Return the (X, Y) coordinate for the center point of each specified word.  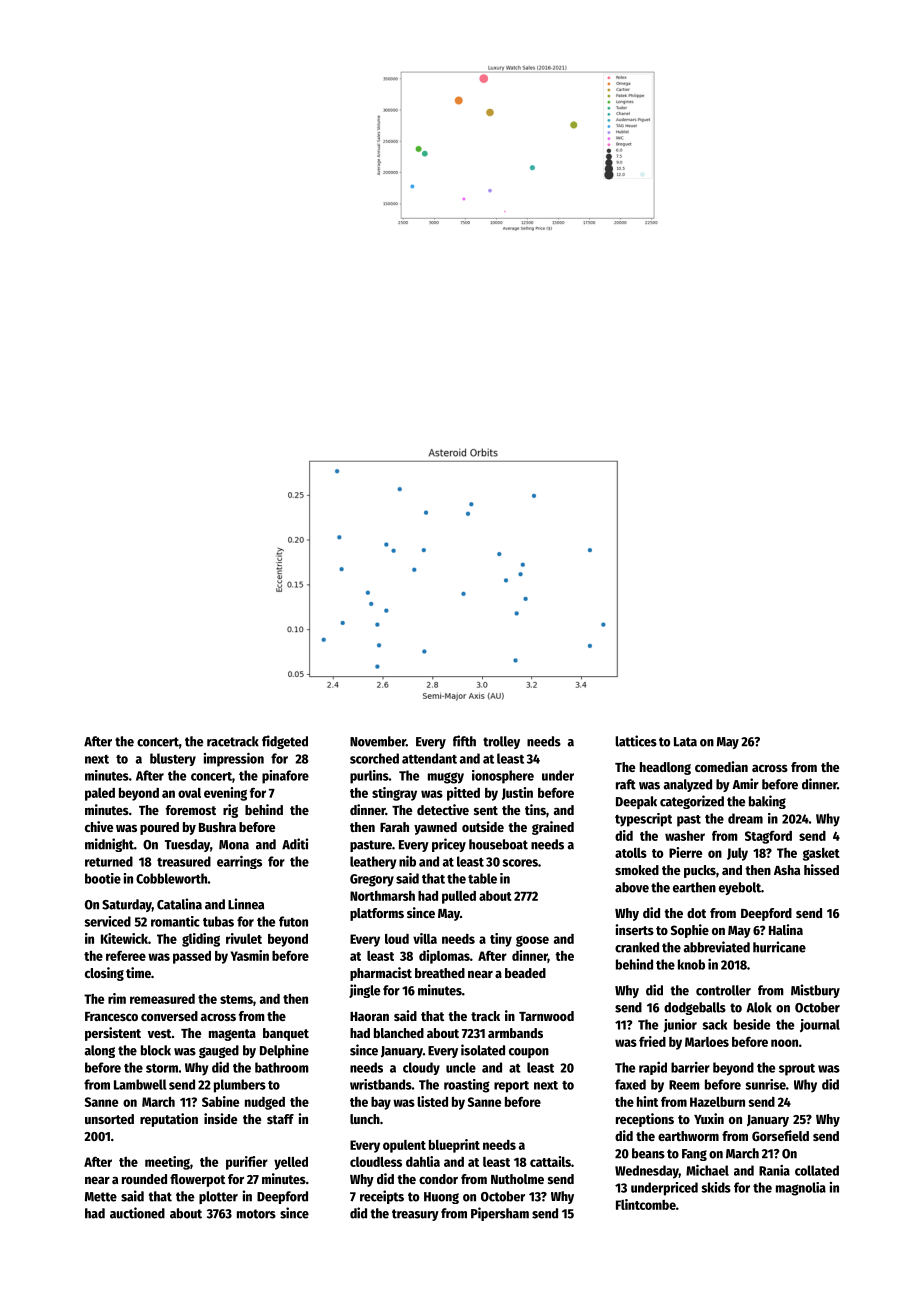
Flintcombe (646, 1204)
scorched (374, 758)
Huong (441, 1198)
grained (553, 828)
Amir (745, 783)
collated (817, 1170)
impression (234, 759)
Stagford (768, 837)
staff (280, 1119)
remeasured (162, 999)
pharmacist (381, 974)
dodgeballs (695, 1008)
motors (256, 1214)
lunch (365, 1119)
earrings (239, 862)
